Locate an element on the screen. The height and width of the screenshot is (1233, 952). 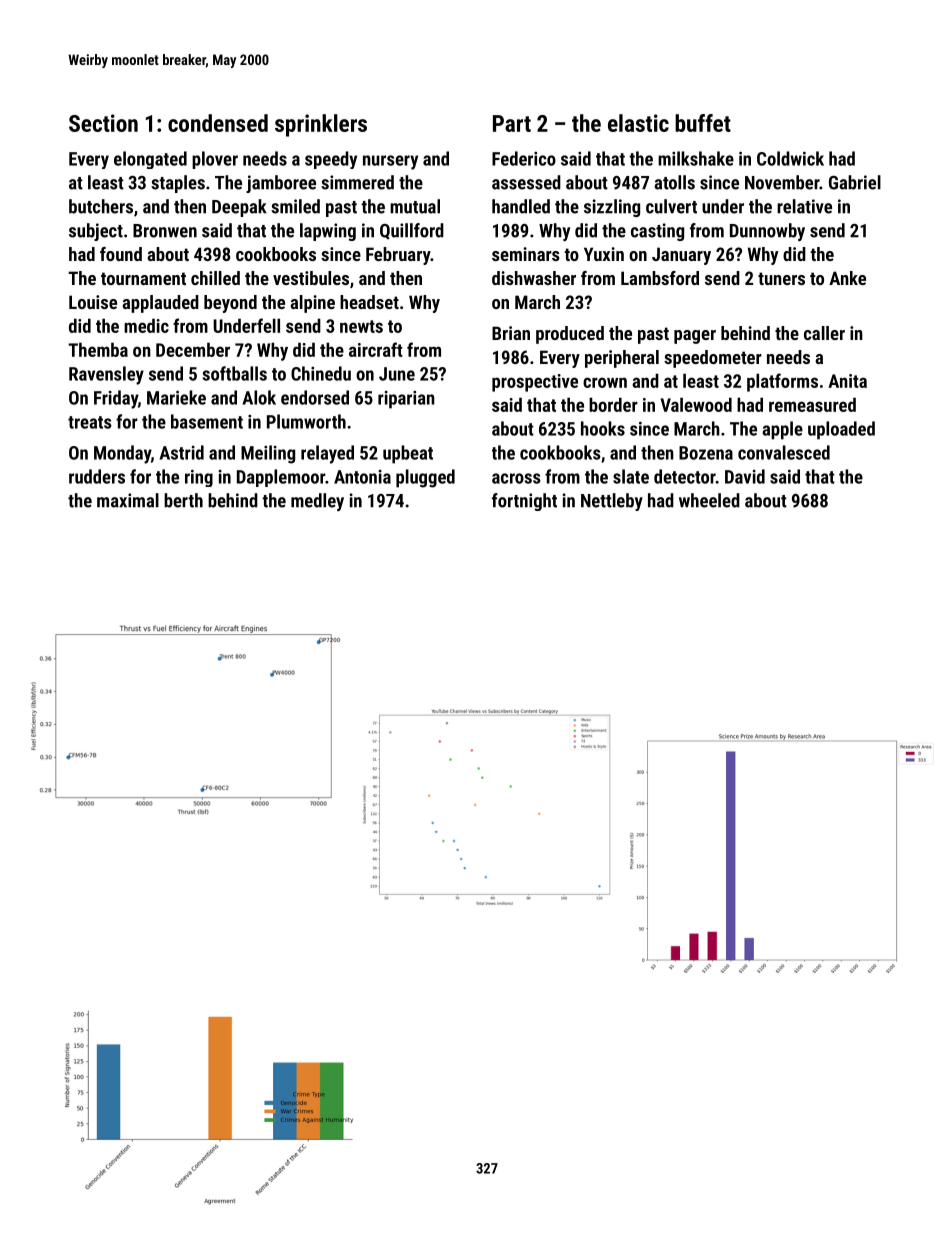
buffet is located at coordinates (703, 123).
